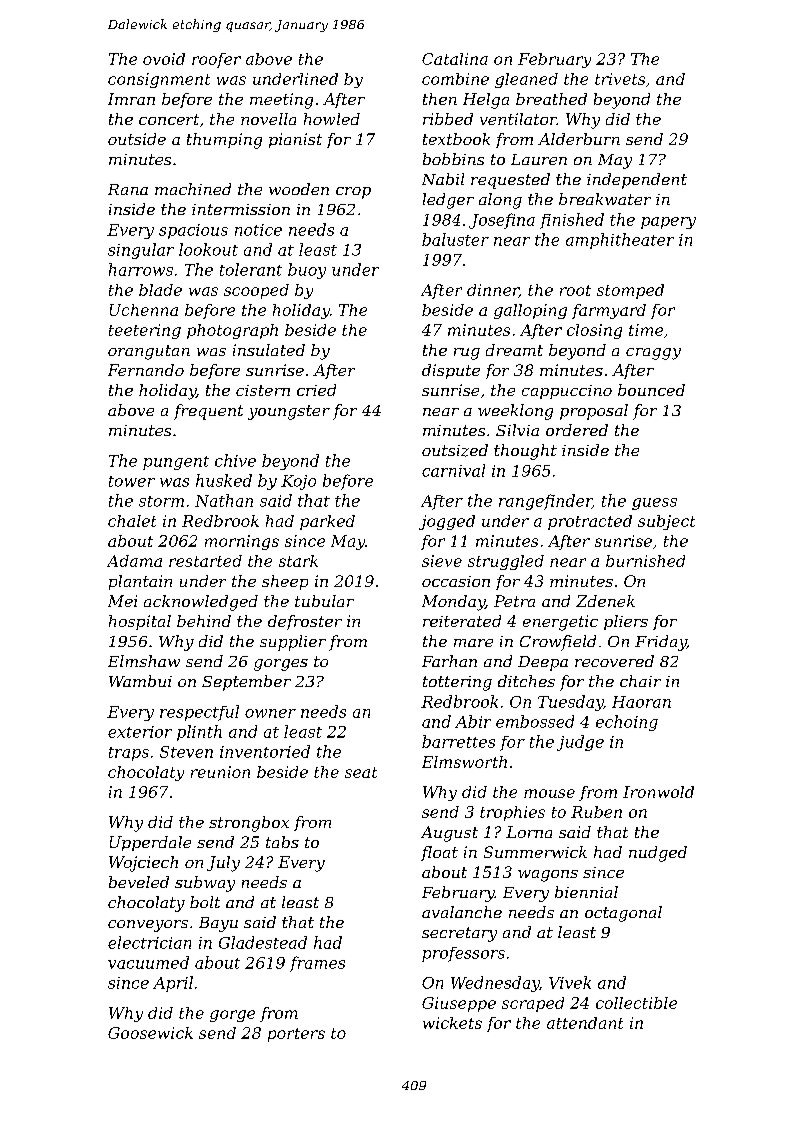 This document has width=804, height=1141. What do you see at coordinates (199, 713) in the document?
I see `respectful` at bounding box center [199, 713].
